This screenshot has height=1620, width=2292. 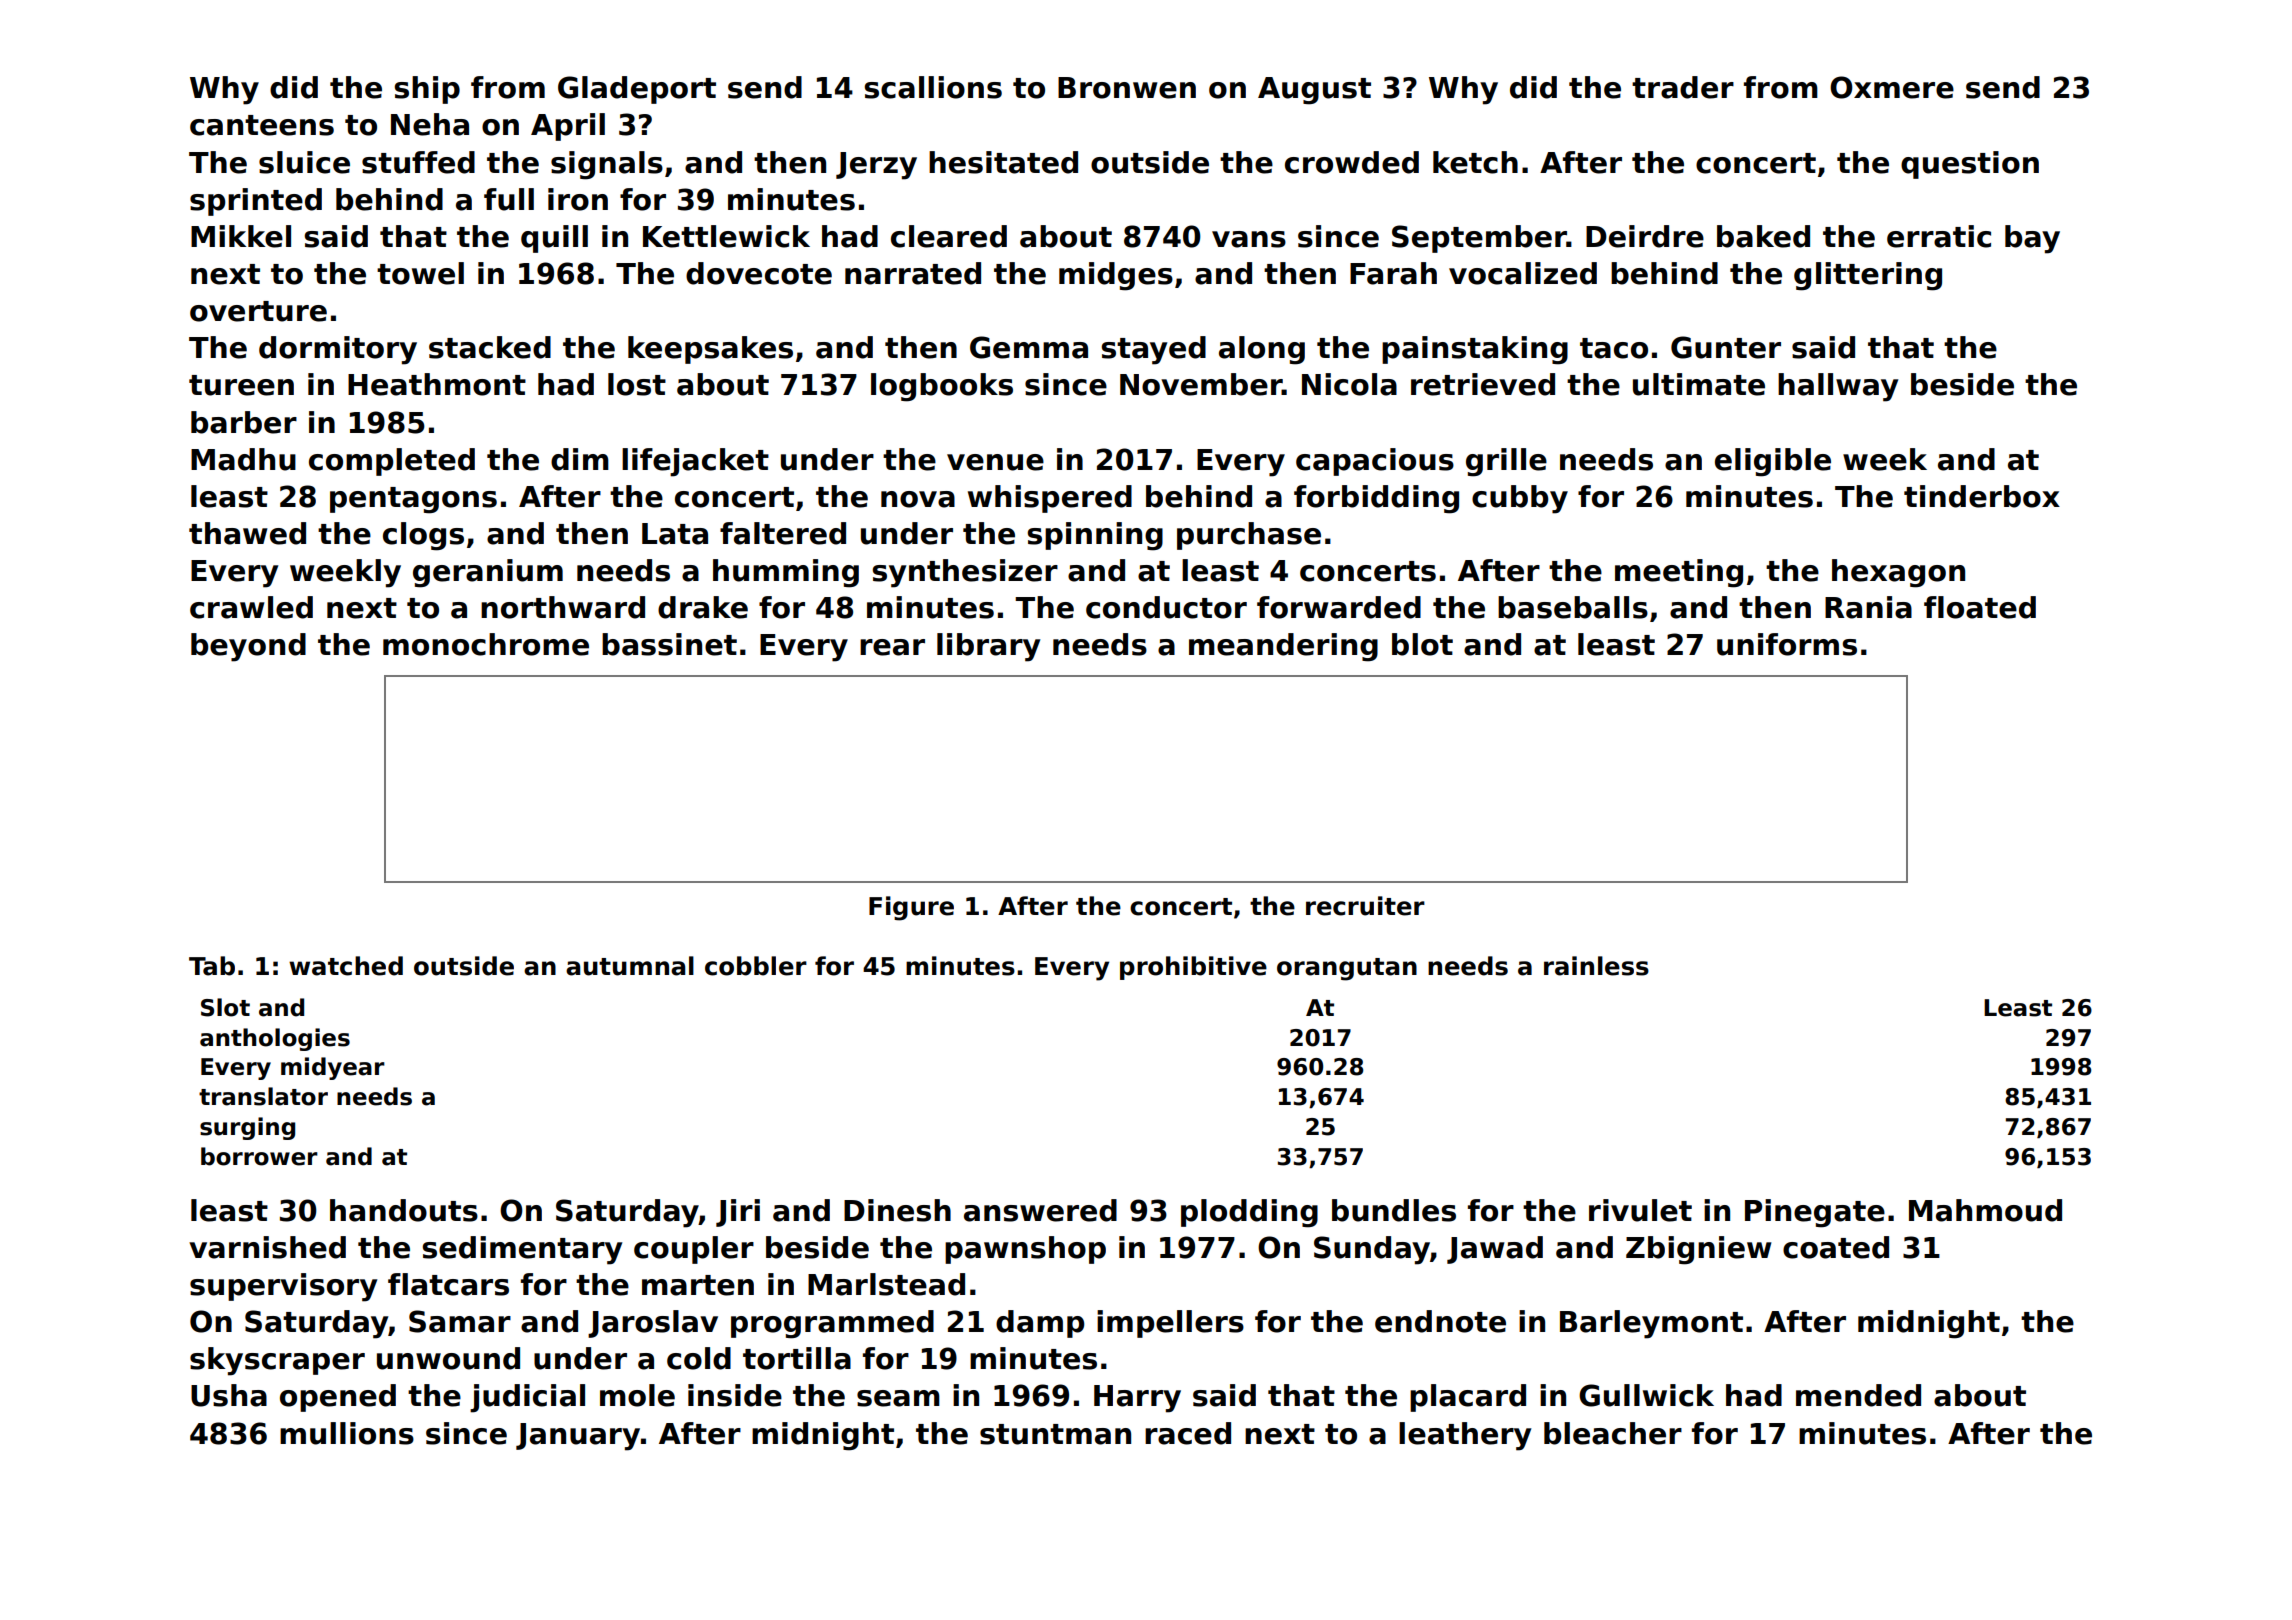 I want to click on Figure, so click(x=911, y=908).
